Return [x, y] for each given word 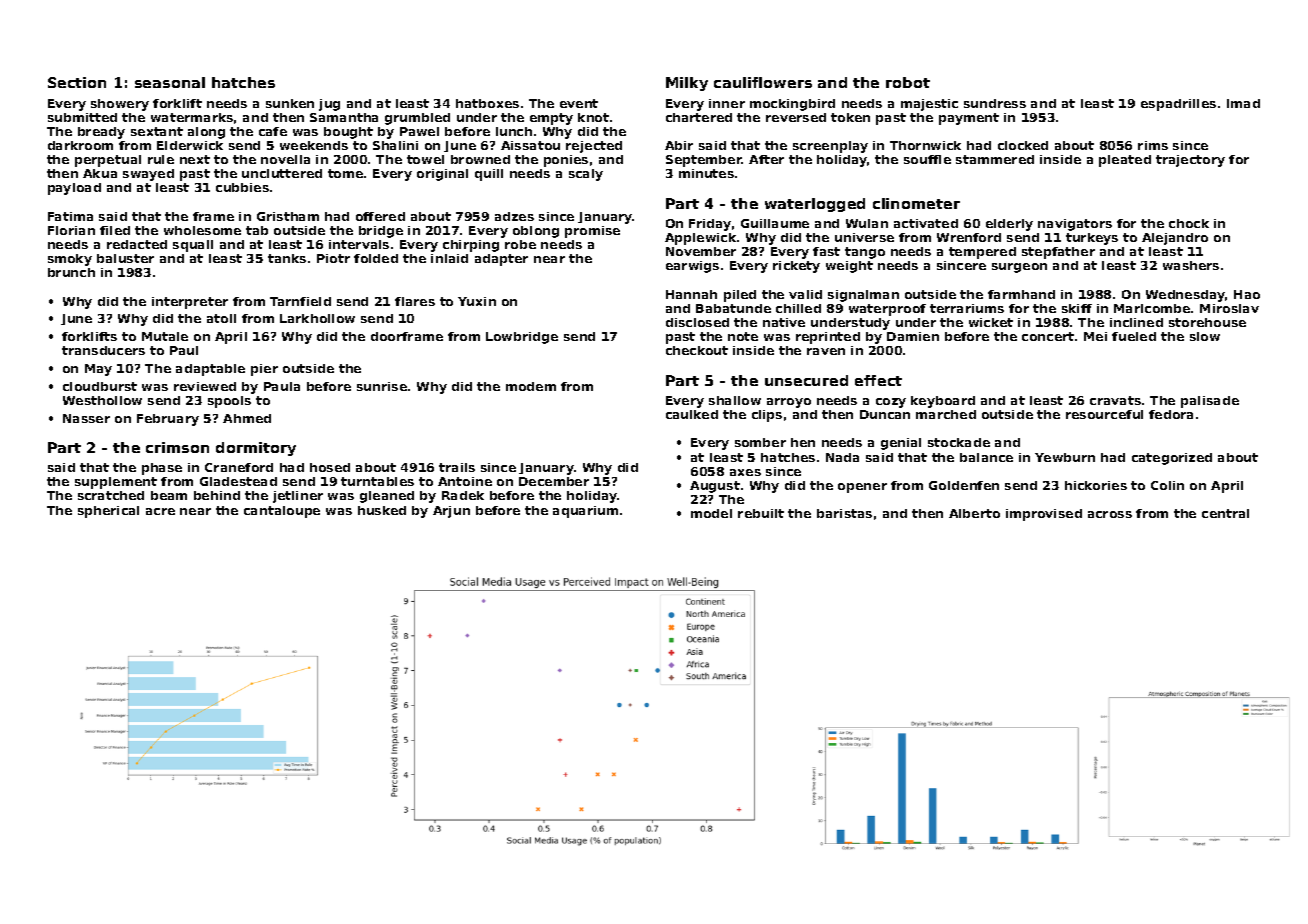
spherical [108, 512]
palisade [1210, 402]
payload [74, 189]
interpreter [190, 303]
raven [826, 351]
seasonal [170, 82]
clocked [1023, 145]
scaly [586, 175]
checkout [697, 350]
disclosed [697, 322]
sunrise [382, 386]
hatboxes [487, 103]
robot [908, 82]
